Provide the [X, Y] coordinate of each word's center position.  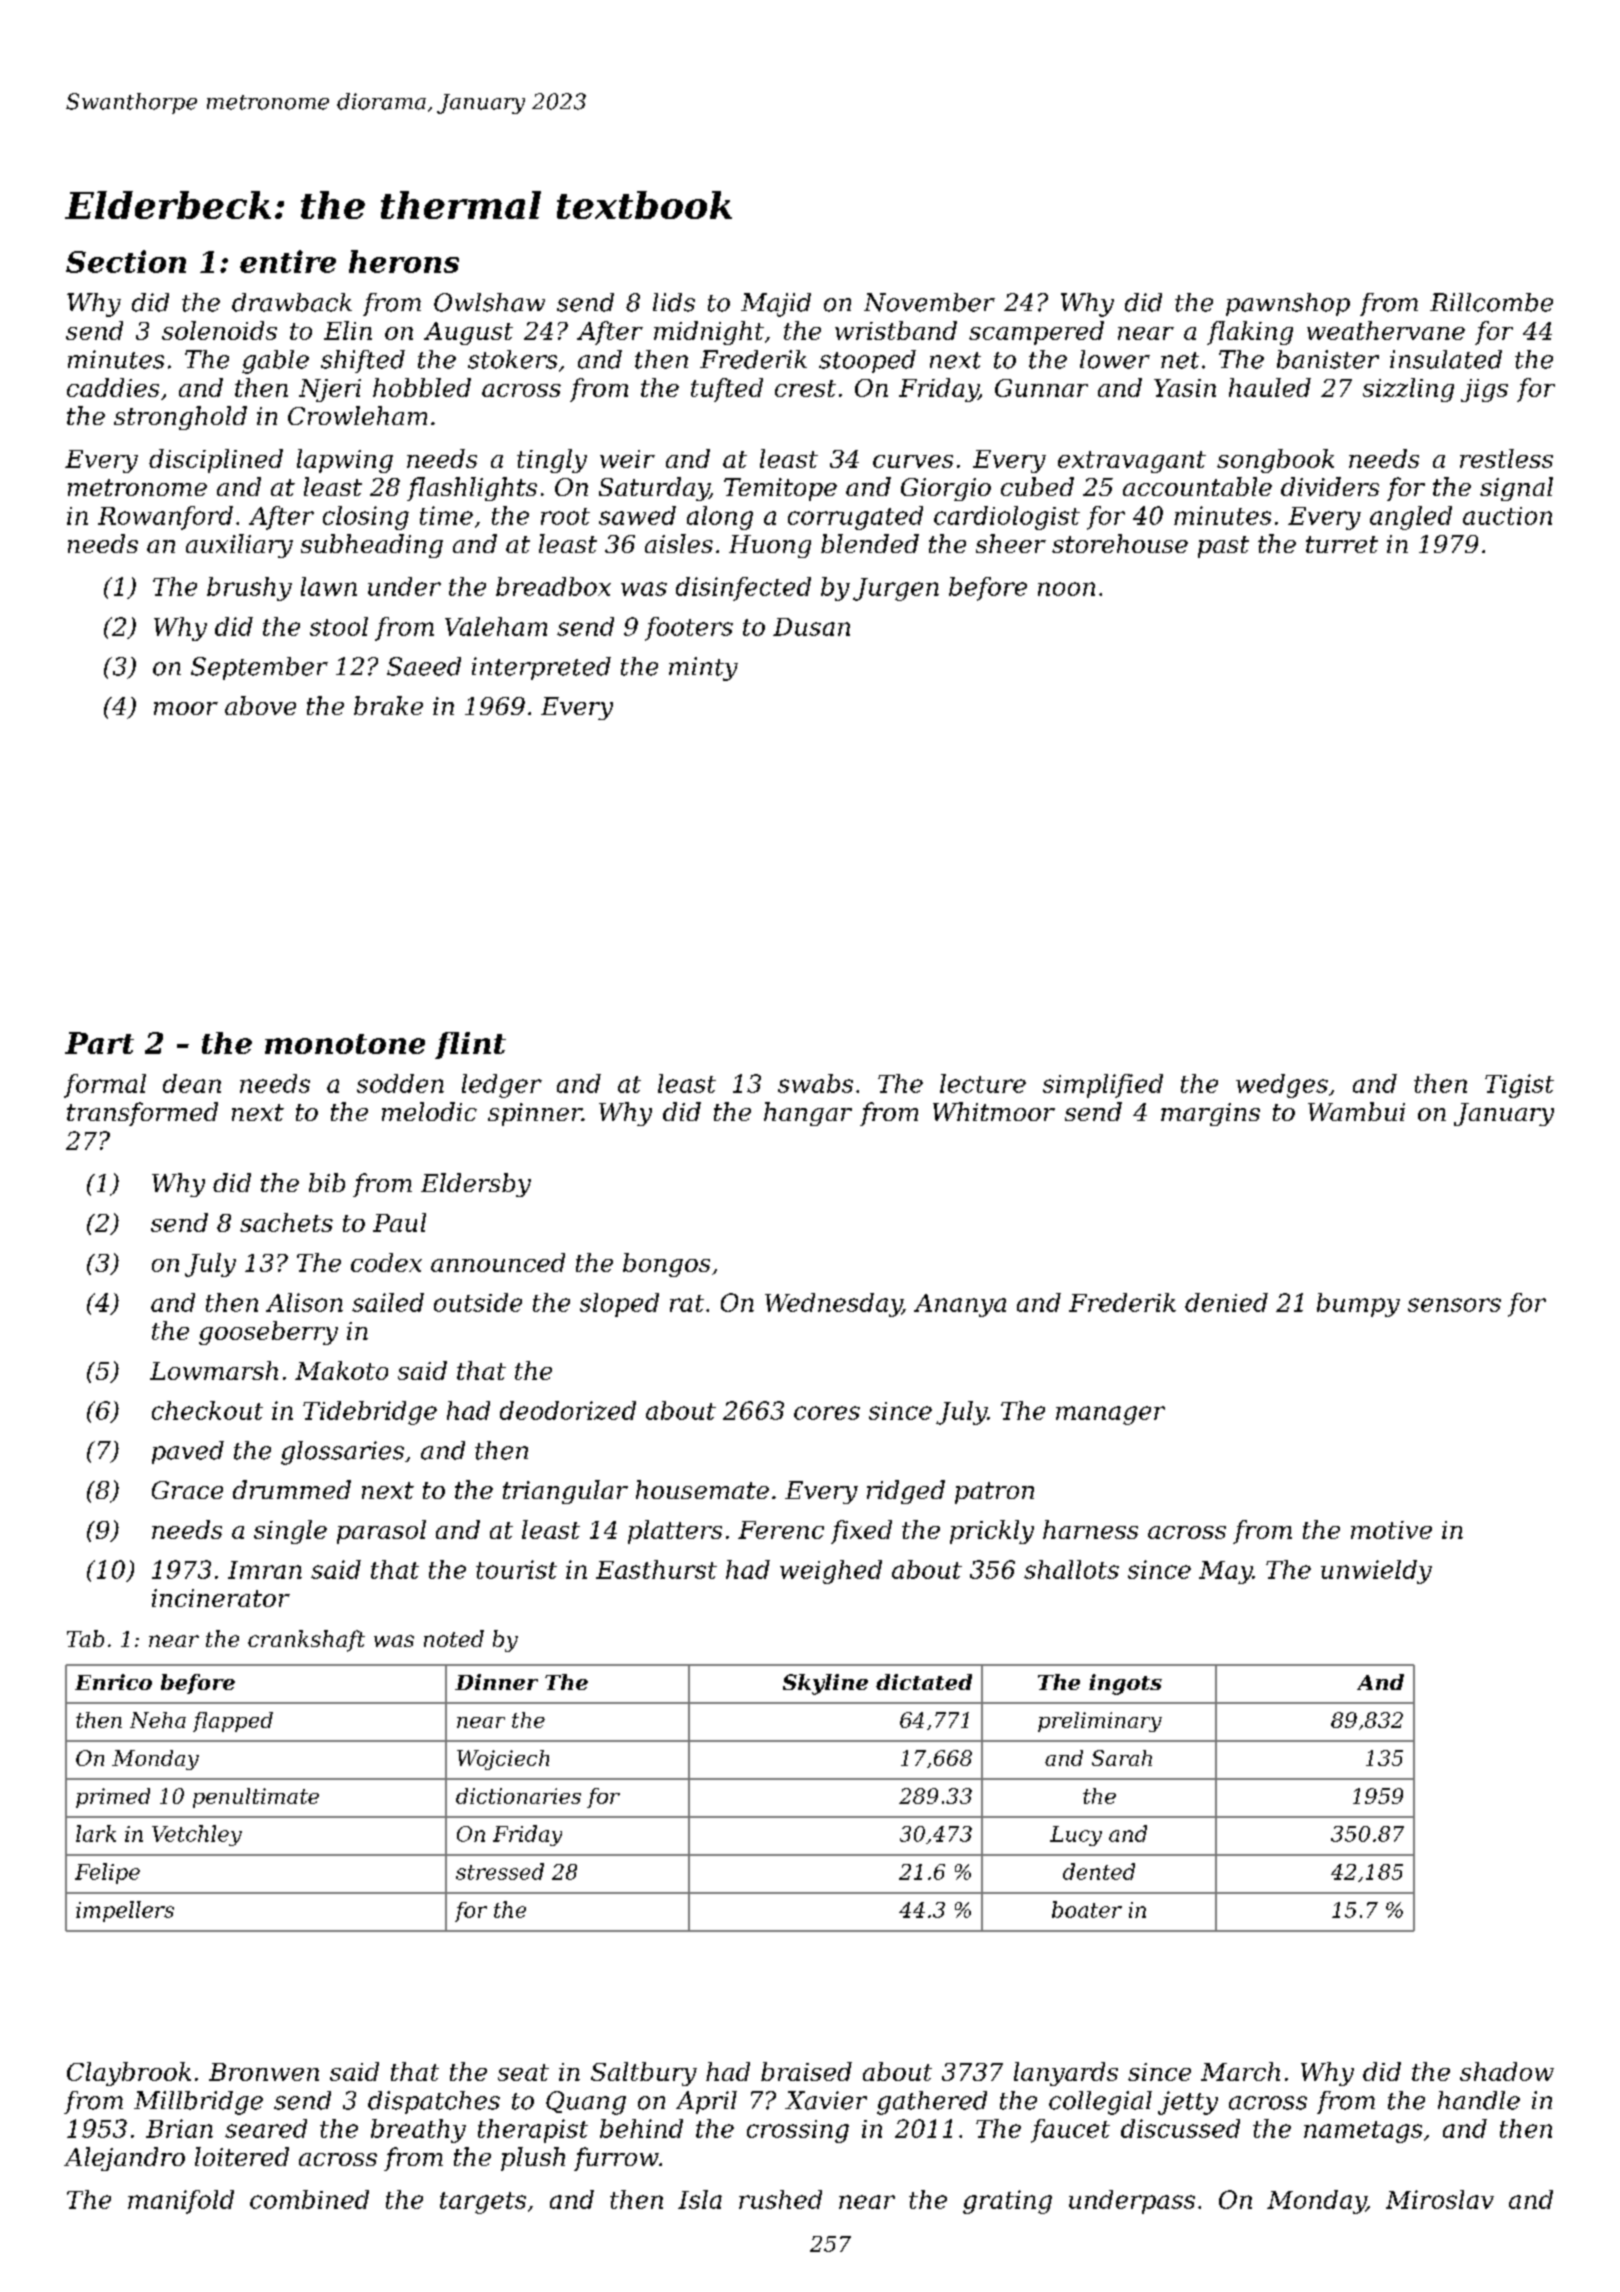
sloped [619, 1305]
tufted [727, 390]
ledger [502, 1086]
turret [1342, 544]
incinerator [221, 1598]
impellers [125, 1911]
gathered [932, 2103]
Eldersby [476, 1185]
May [1226, 1572]
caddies [113, 387]
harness [1090, 1529]
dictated [924, 1682]
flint [470, 1045]
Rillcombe [1491, 302]
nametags [1363, 2132]
